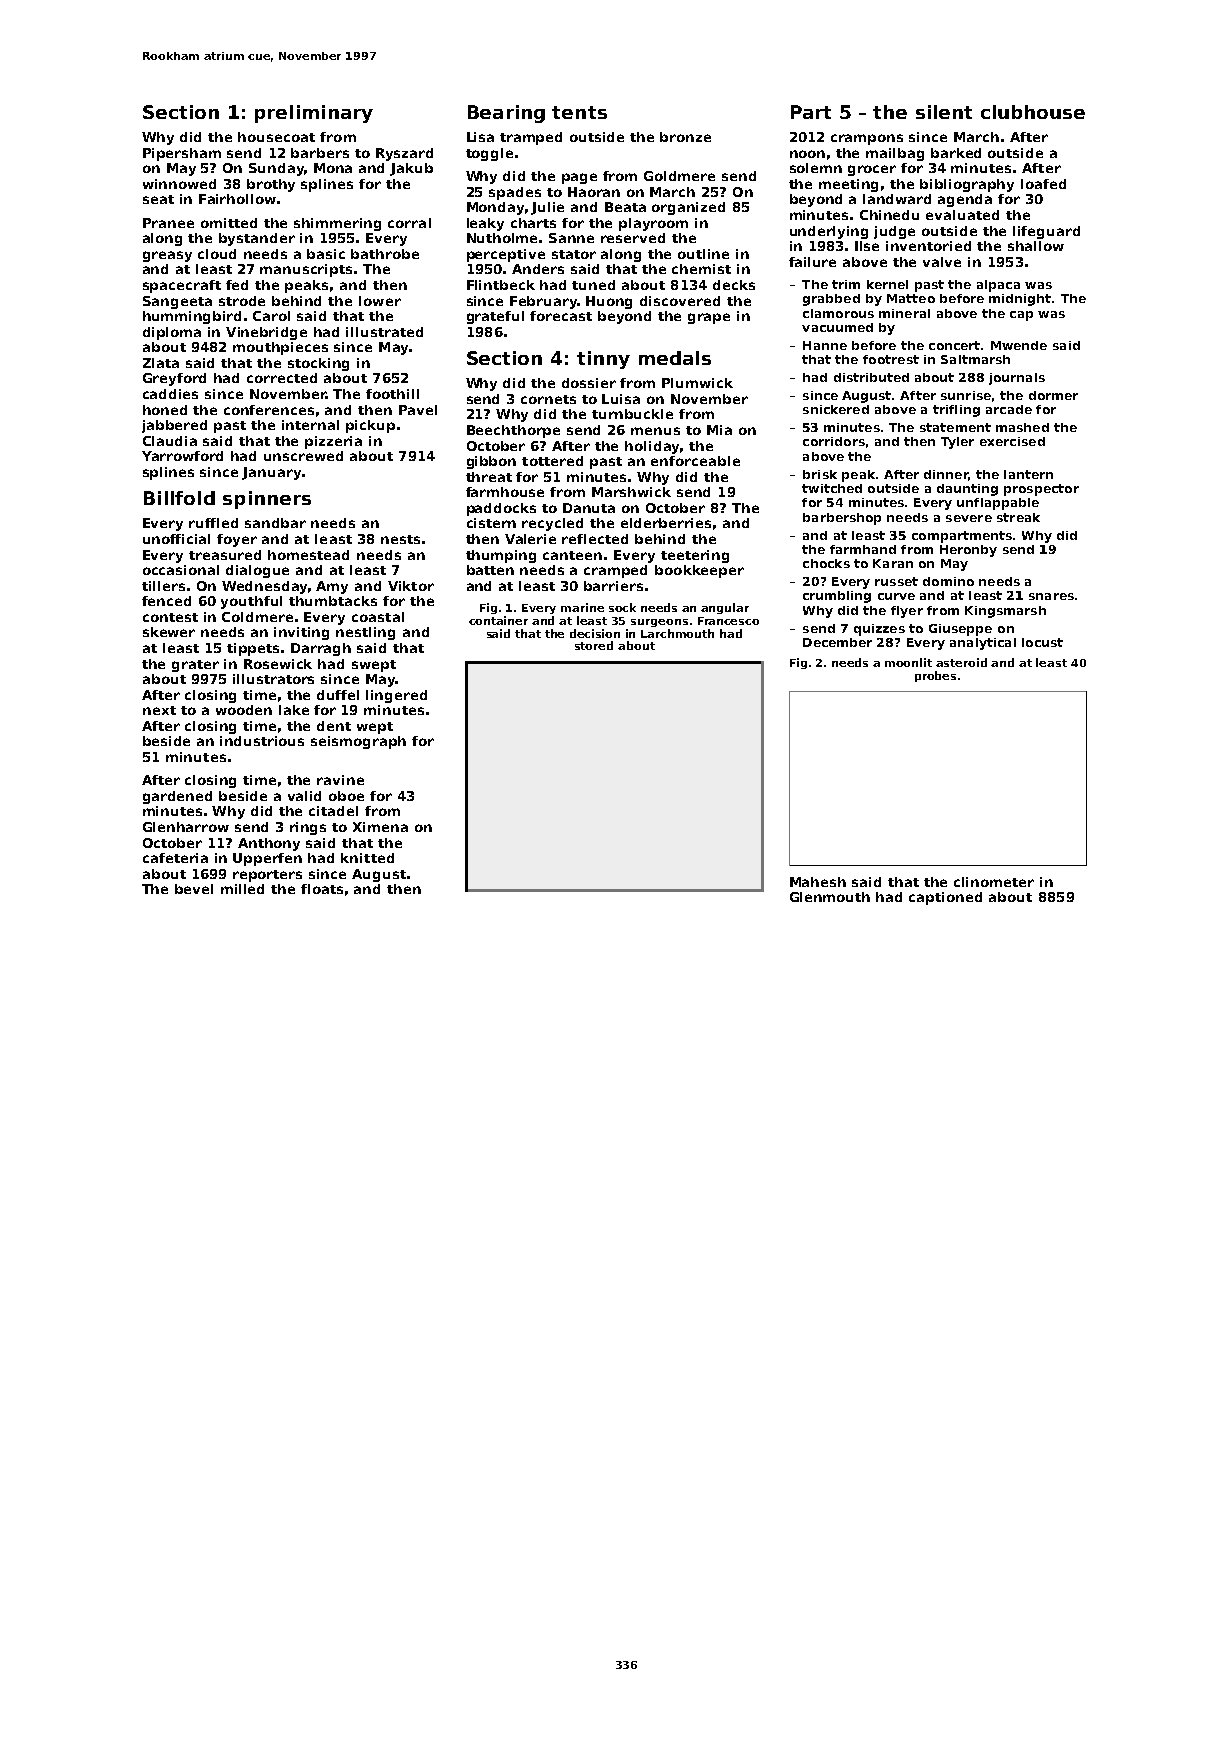  Describe the element at coordinates (367, 858) in the screenshot. I see `knitted` at that location.
